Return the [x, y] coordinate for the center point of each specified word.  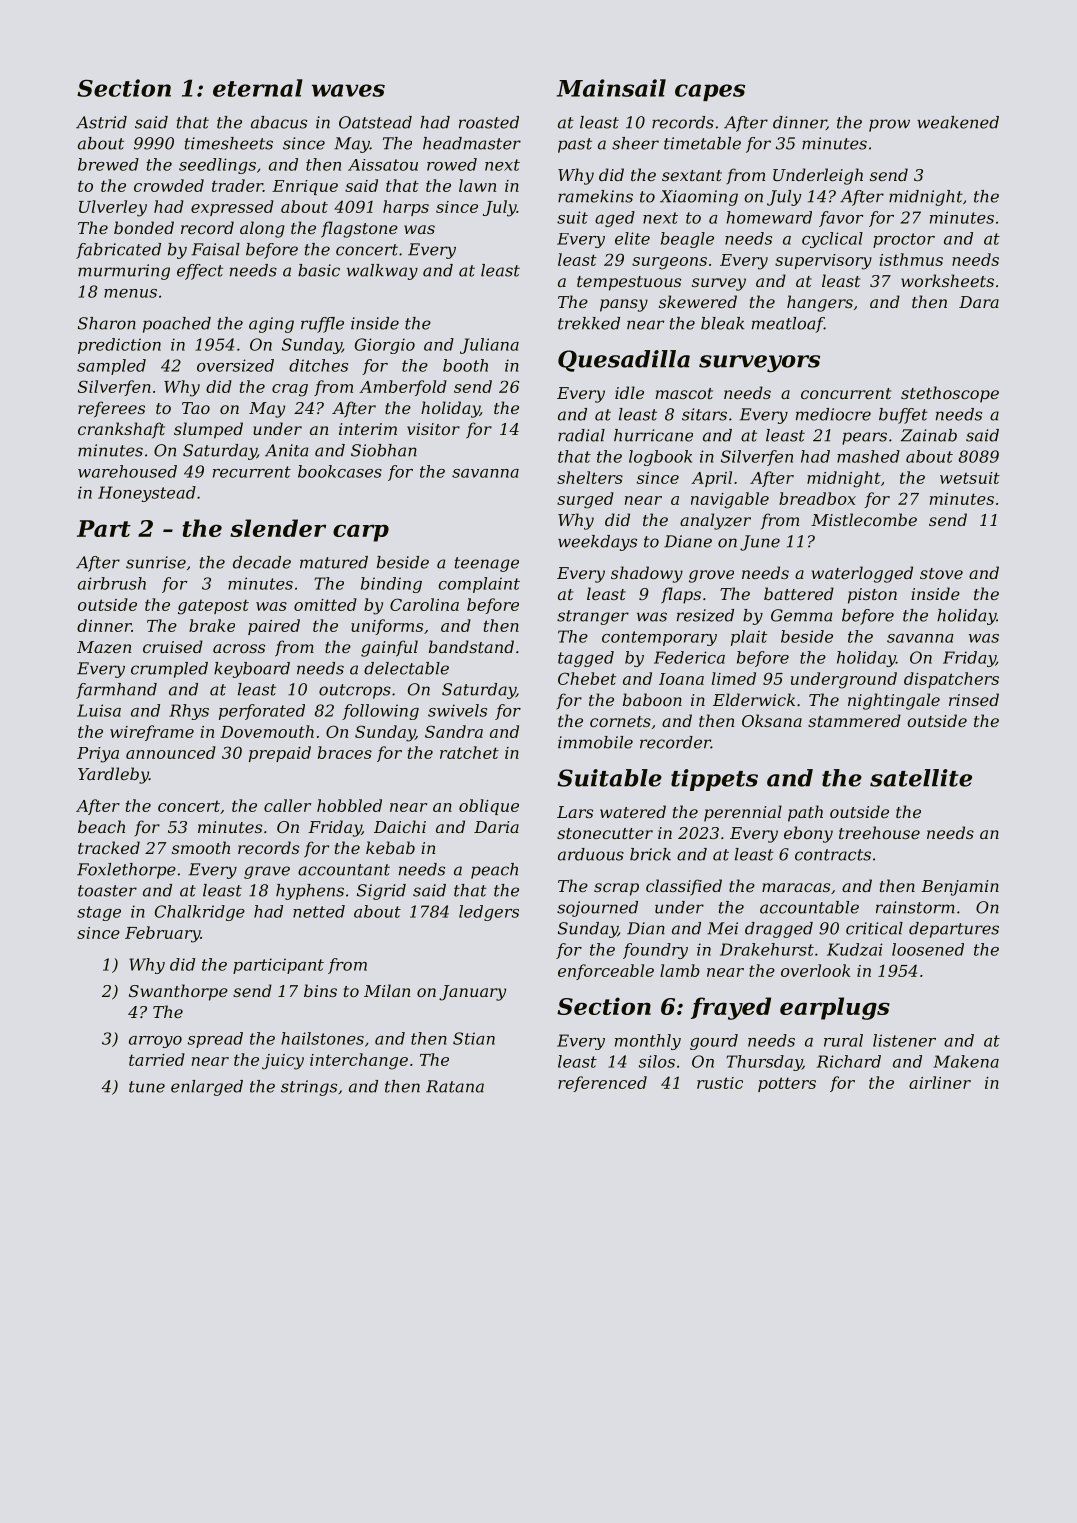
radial [581, 435]
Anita [286, 450]
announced [171, 752]
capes [710, 92]
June [760, 543]
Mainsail [611, 88]
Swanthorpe [178, 992]
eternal [258, 88]
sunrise [156, 562]
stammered [854, 720]
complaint [479, 585]
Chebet [587, 678]
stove [941, 573]
